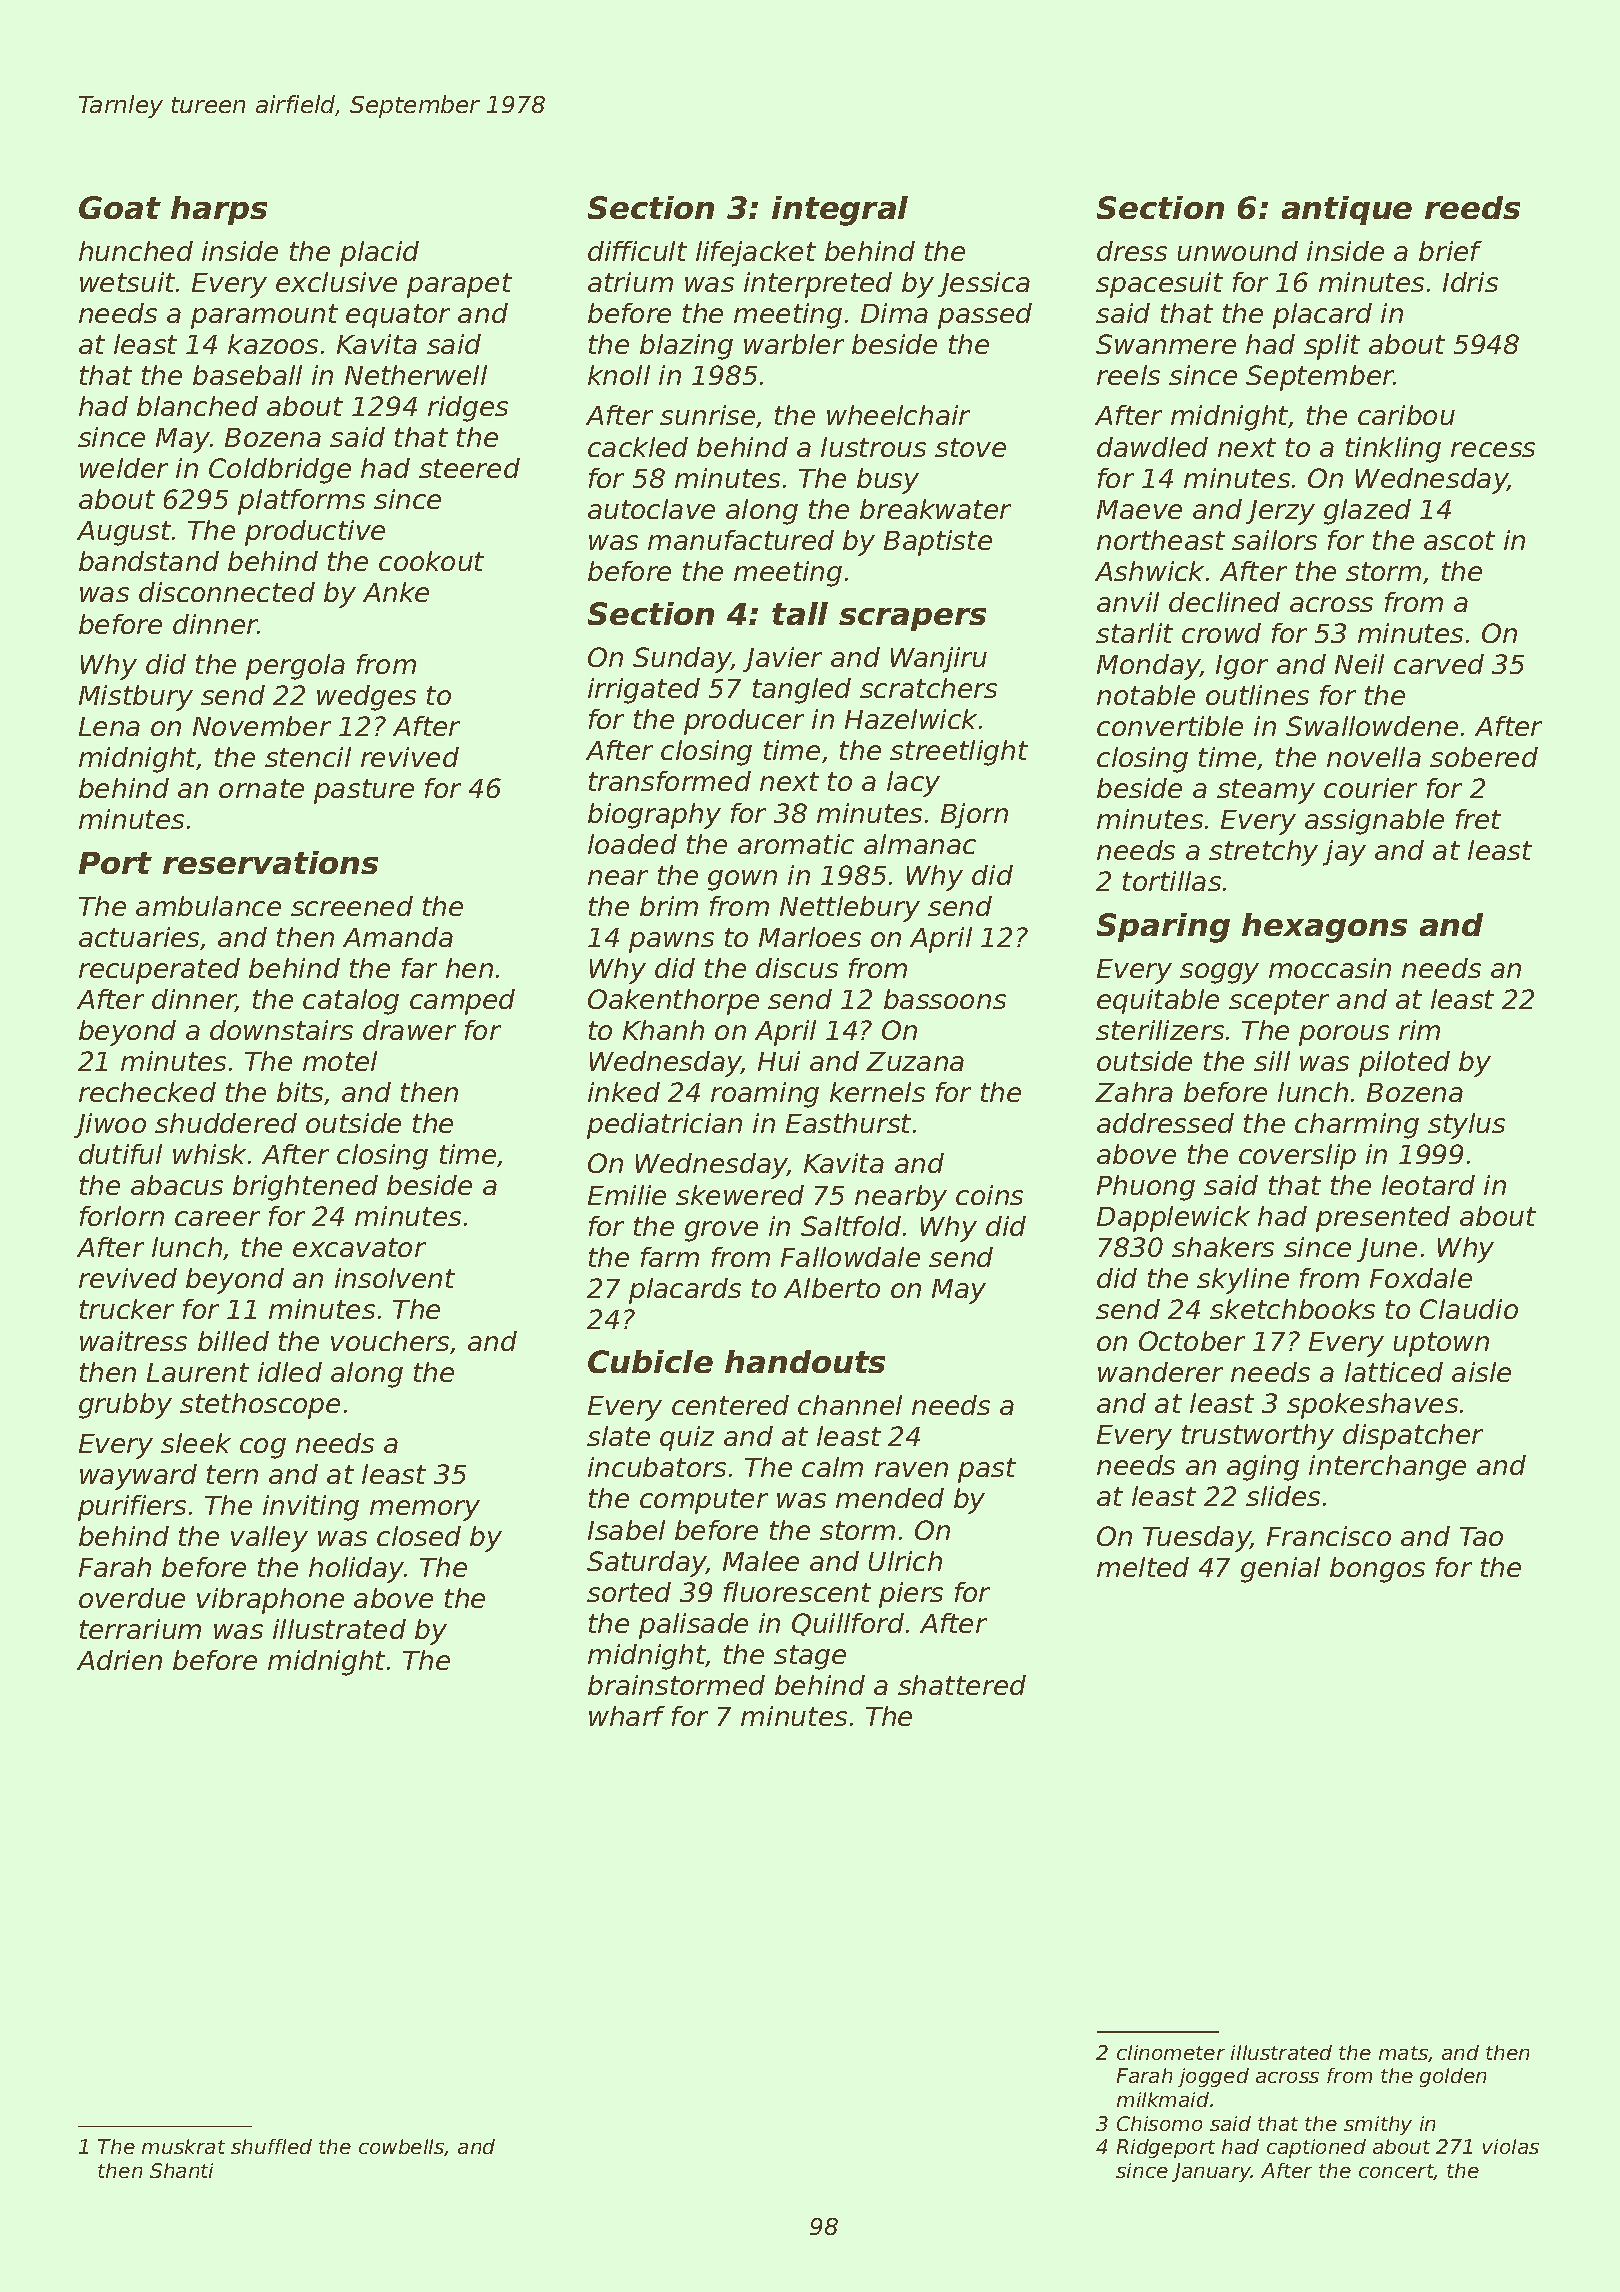 The height and width of the document is (2292, 1620). What do you see at coordinates (122, 1216) in the document?
I see `forlorn` at bounding box center [122, 1216].
